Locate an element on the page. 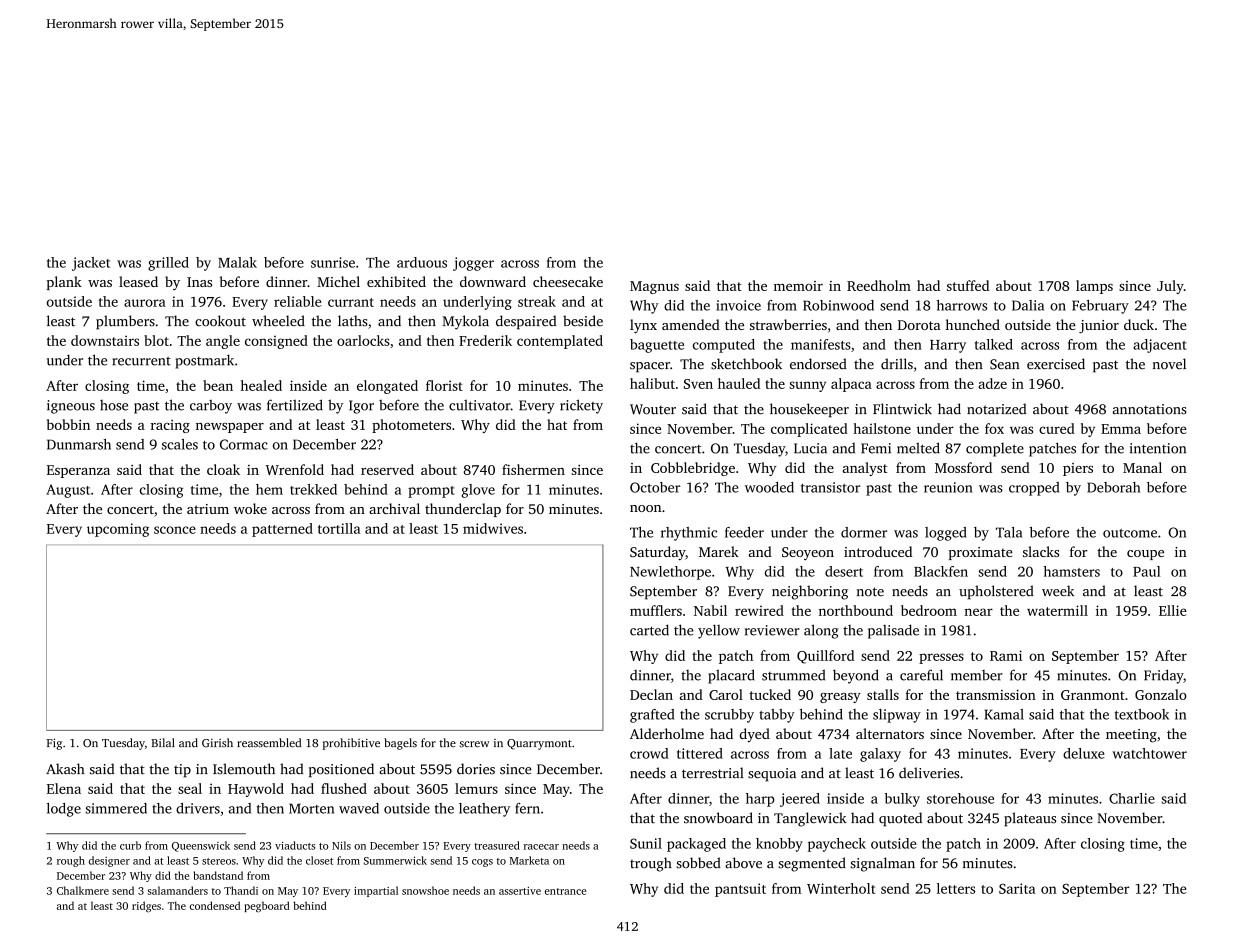 Image resolution: width=1233 pixels, height=952 pixels. Newlethorpe is located at coordinates (670, 573).
